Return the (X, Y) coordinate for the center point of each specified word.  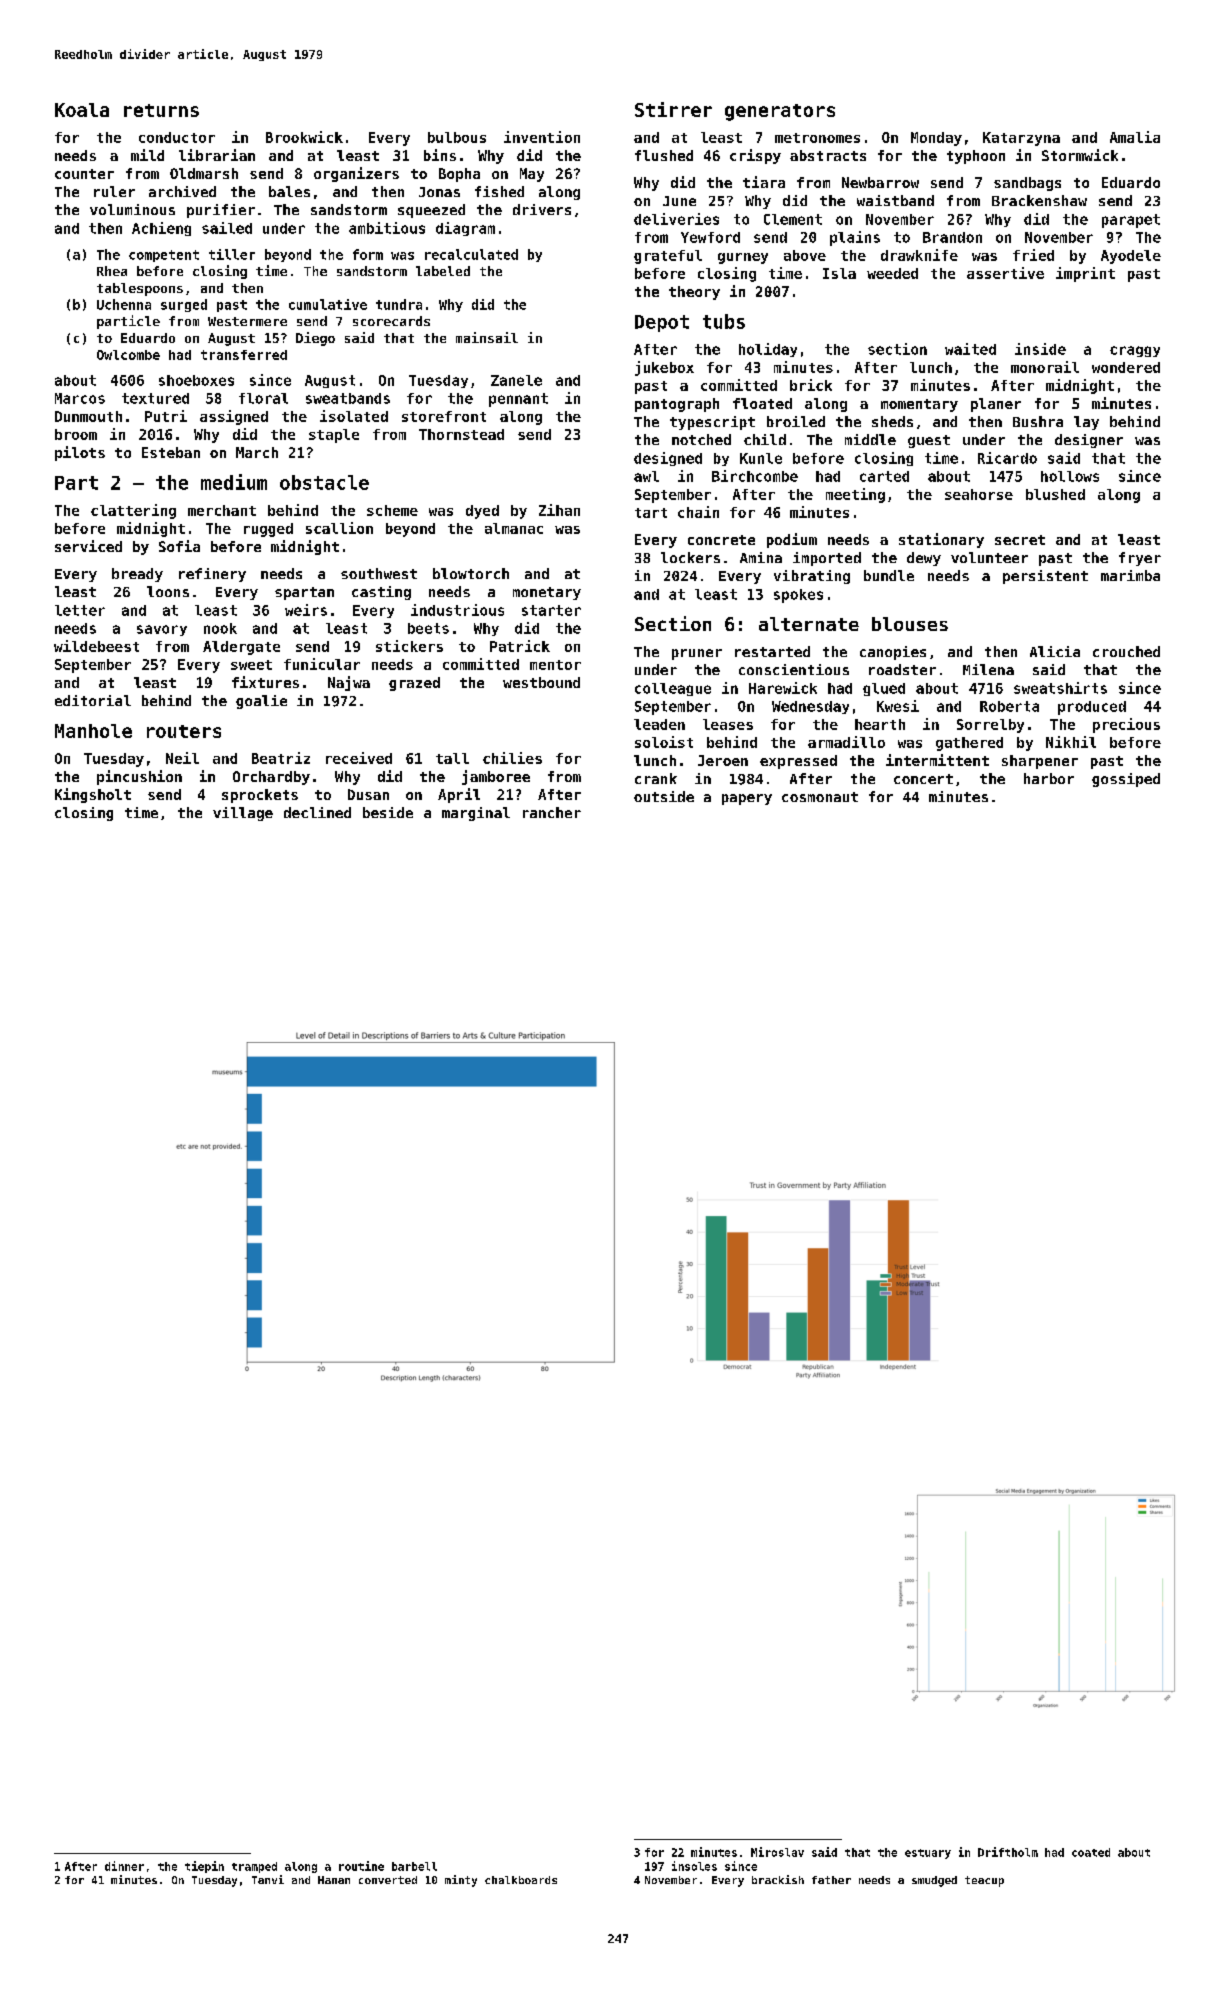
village (243, 814)
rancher (552, 812)
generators (780, 112)
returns (161, 110)
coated (1091, 1852)
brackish (778, 1879)
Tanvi (268, 1879)
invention (542, 137)
